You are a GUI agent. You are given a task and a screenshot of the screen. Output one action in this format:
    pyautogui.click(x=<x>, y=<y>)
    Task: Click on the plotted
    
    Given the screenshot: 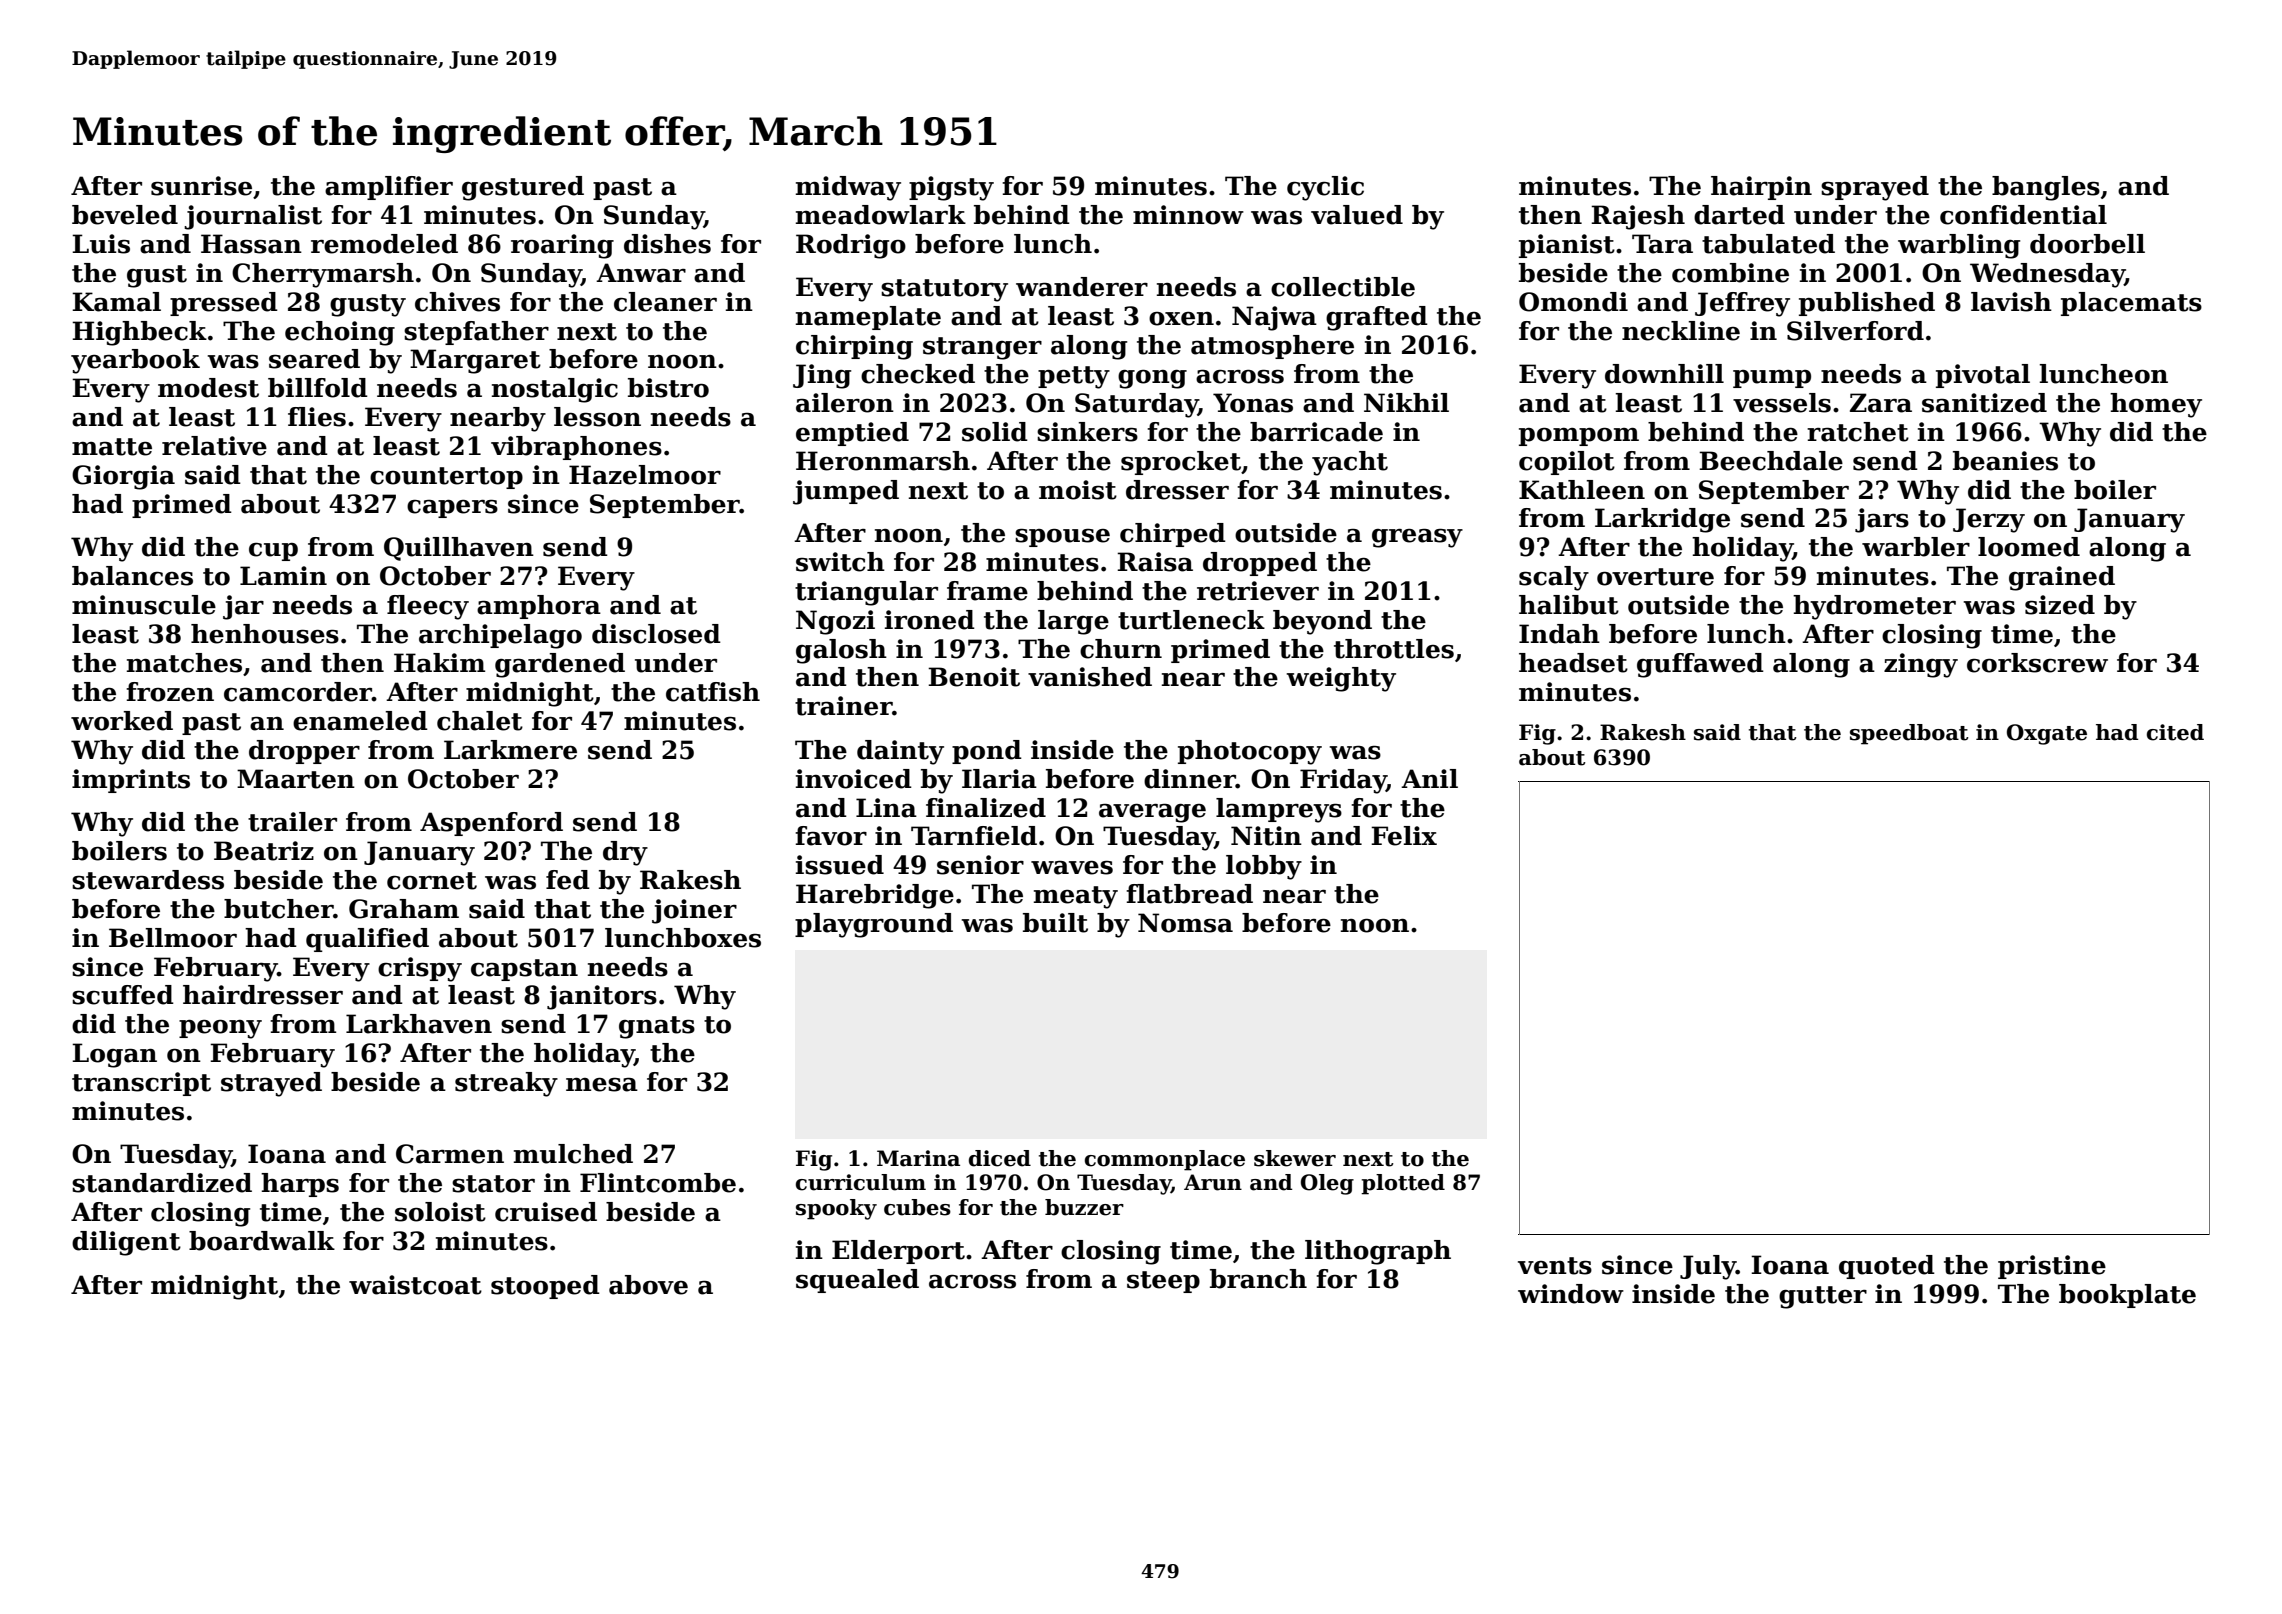 What is the action you would take?
    pyautogui.click(x=1403, y=1184)
